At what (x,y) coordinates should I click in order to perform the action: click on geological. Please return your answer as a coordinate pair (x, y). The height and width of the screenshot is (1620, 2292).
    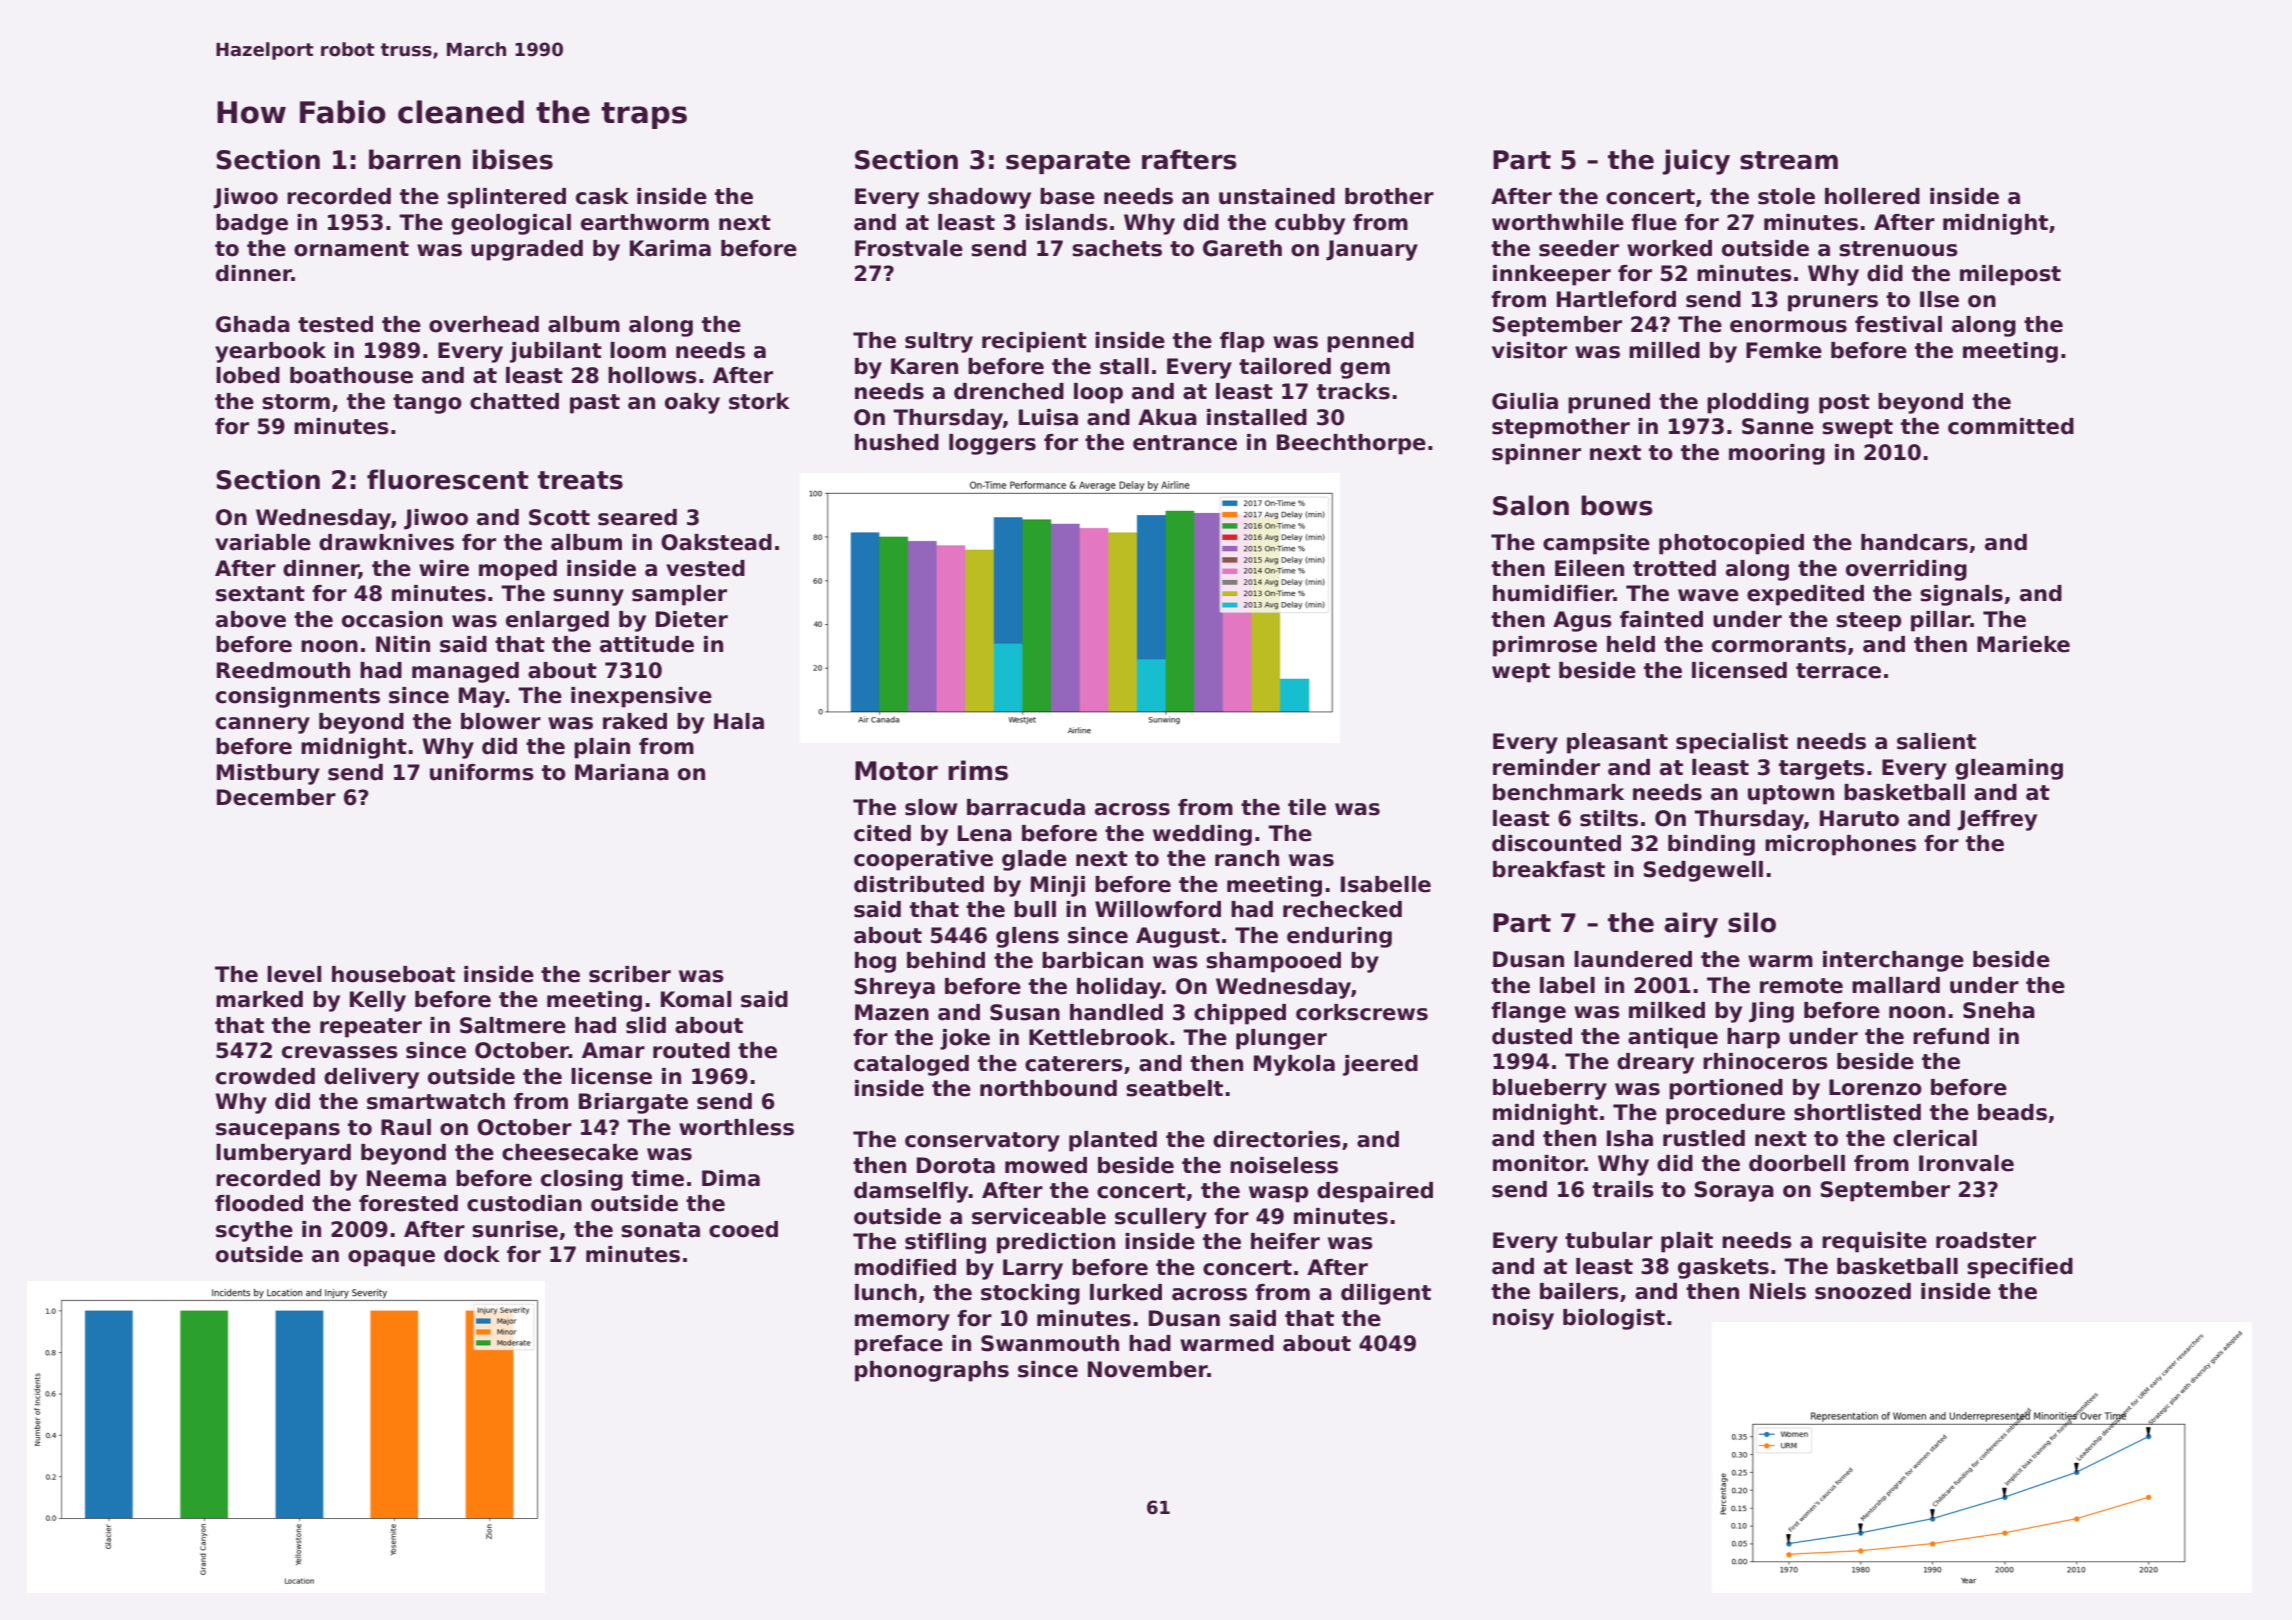
    Looking at the image, I should click on (511, 224).
